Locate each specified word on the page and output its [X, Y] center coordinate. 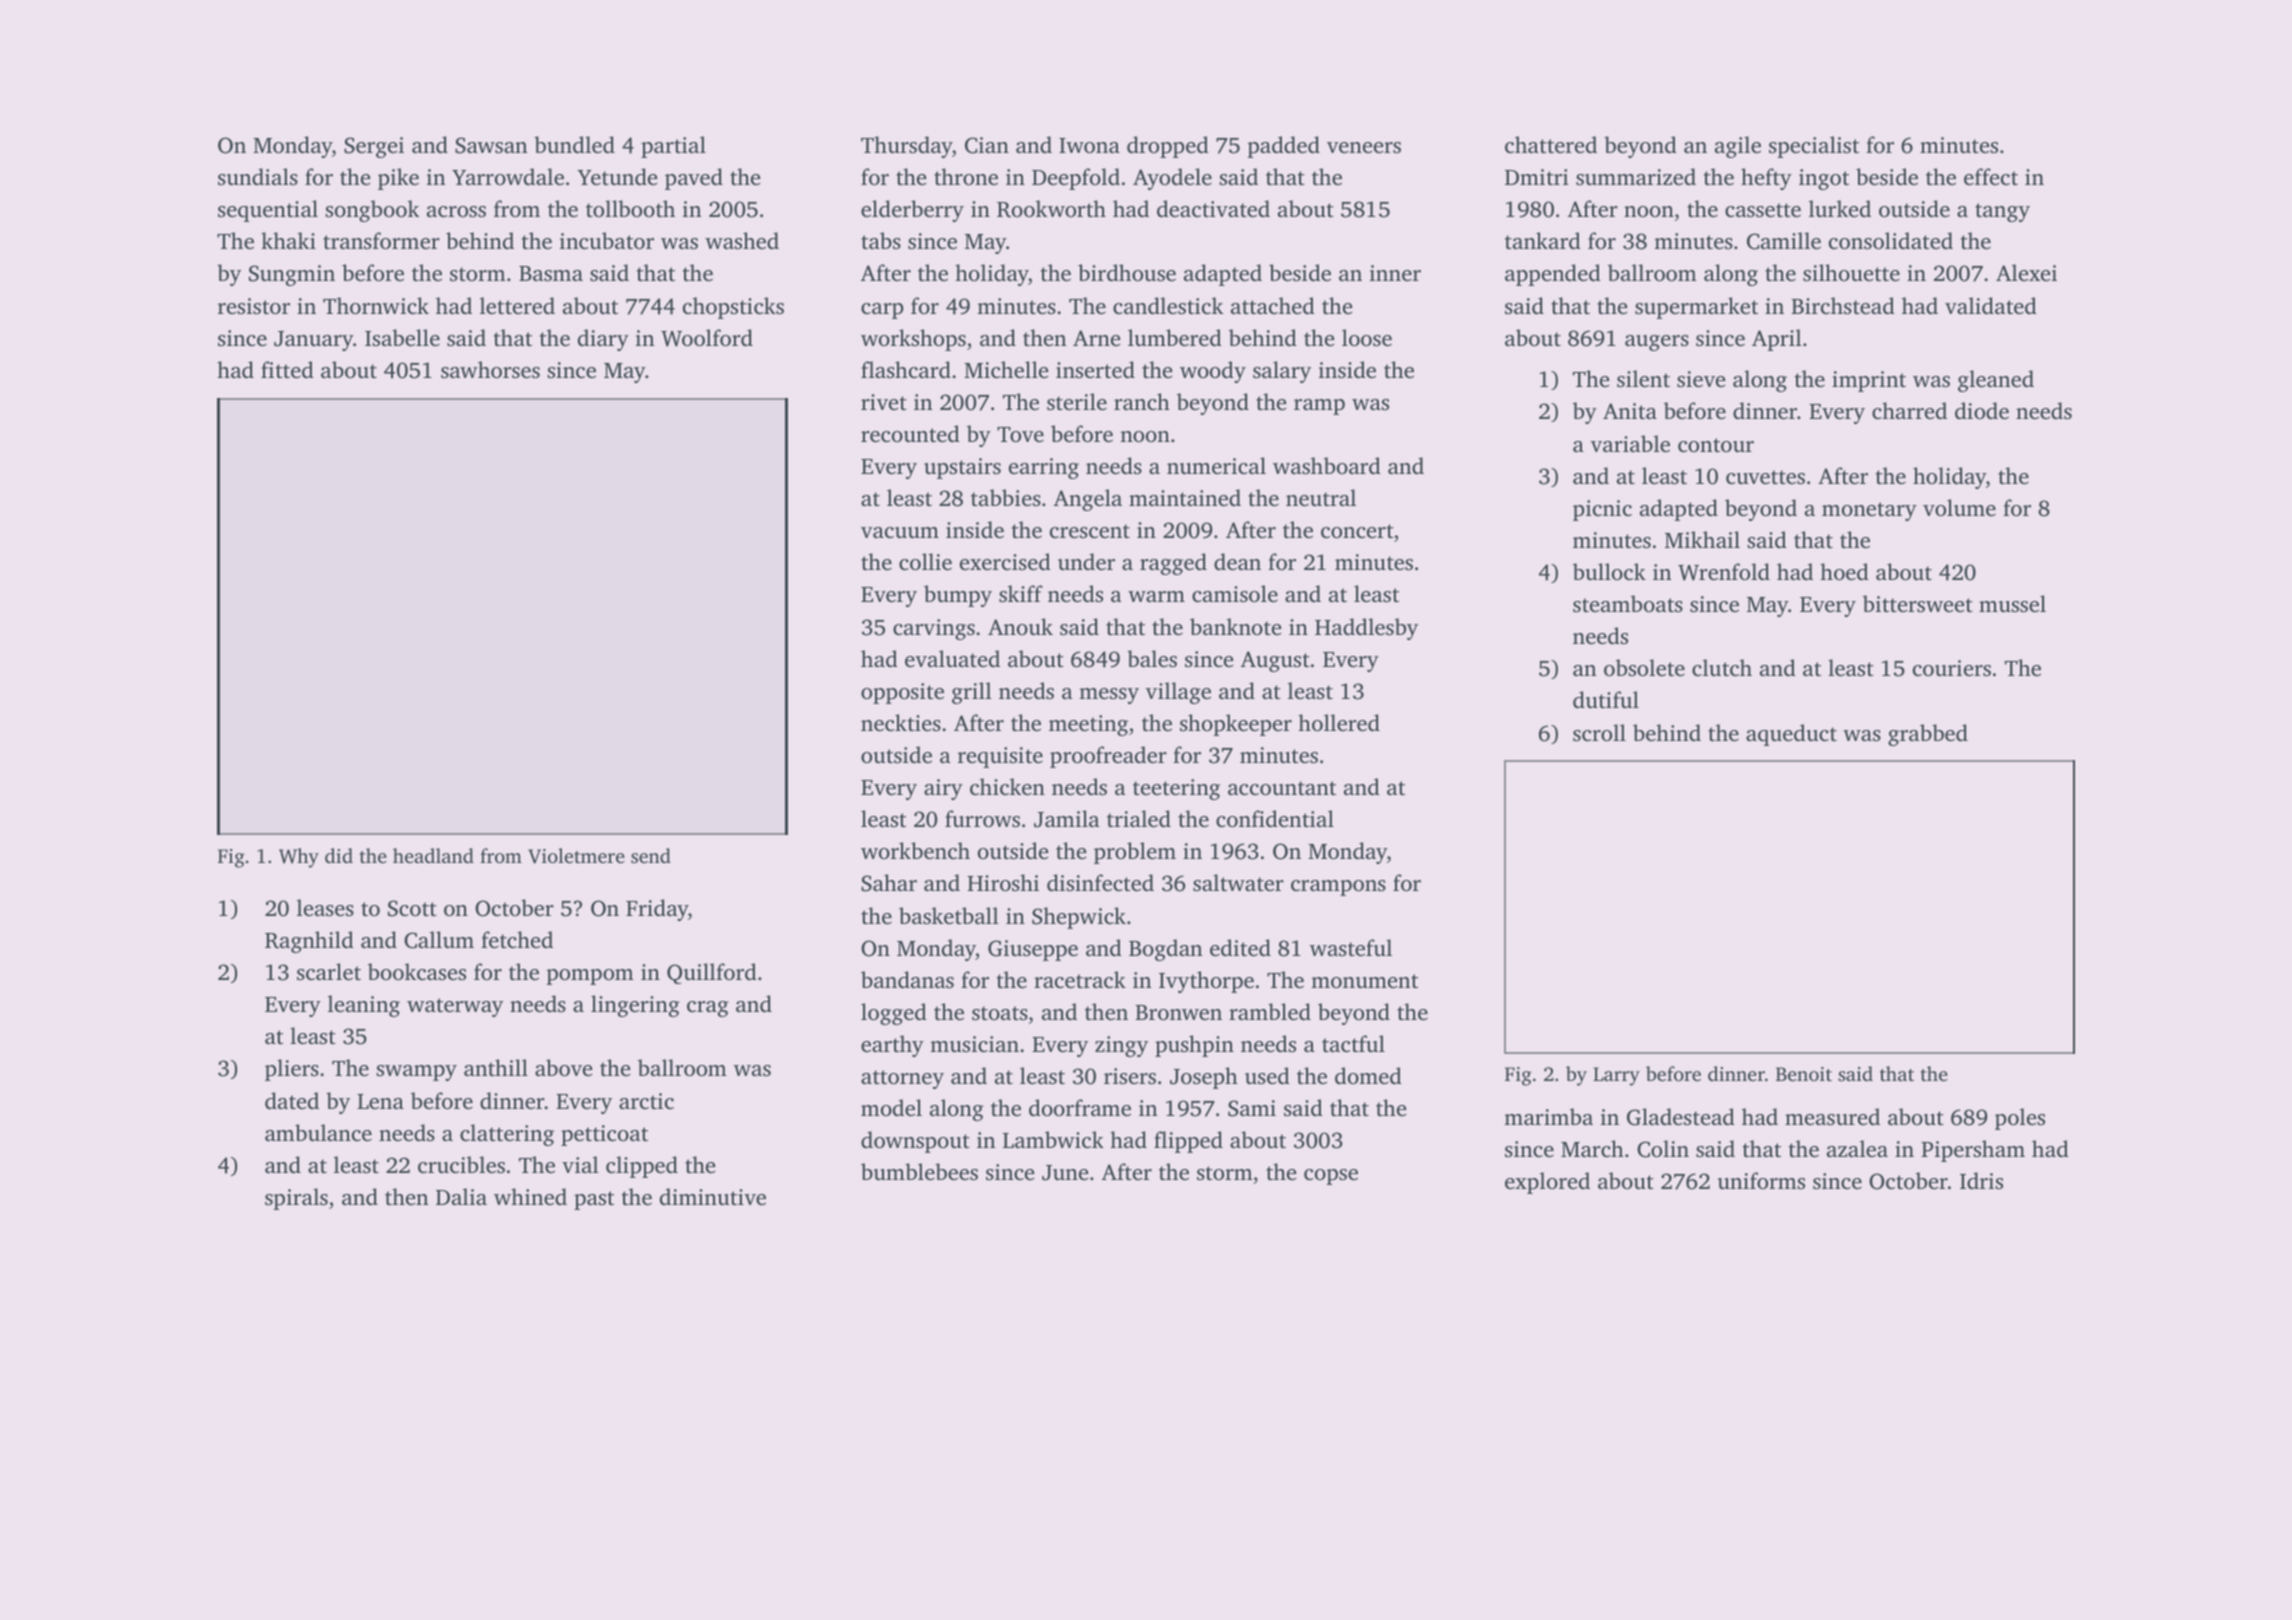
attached [1273, 305]
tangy [2002, 212]
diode [1982, 410]
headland [433, 855]
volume [1959, 507]
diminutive [713, 1196]
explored [1547, 1183]
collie [925, 561]
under [1086, 561]
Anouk [1020, 626]
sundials [258, 176]
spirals [296, 1199]
